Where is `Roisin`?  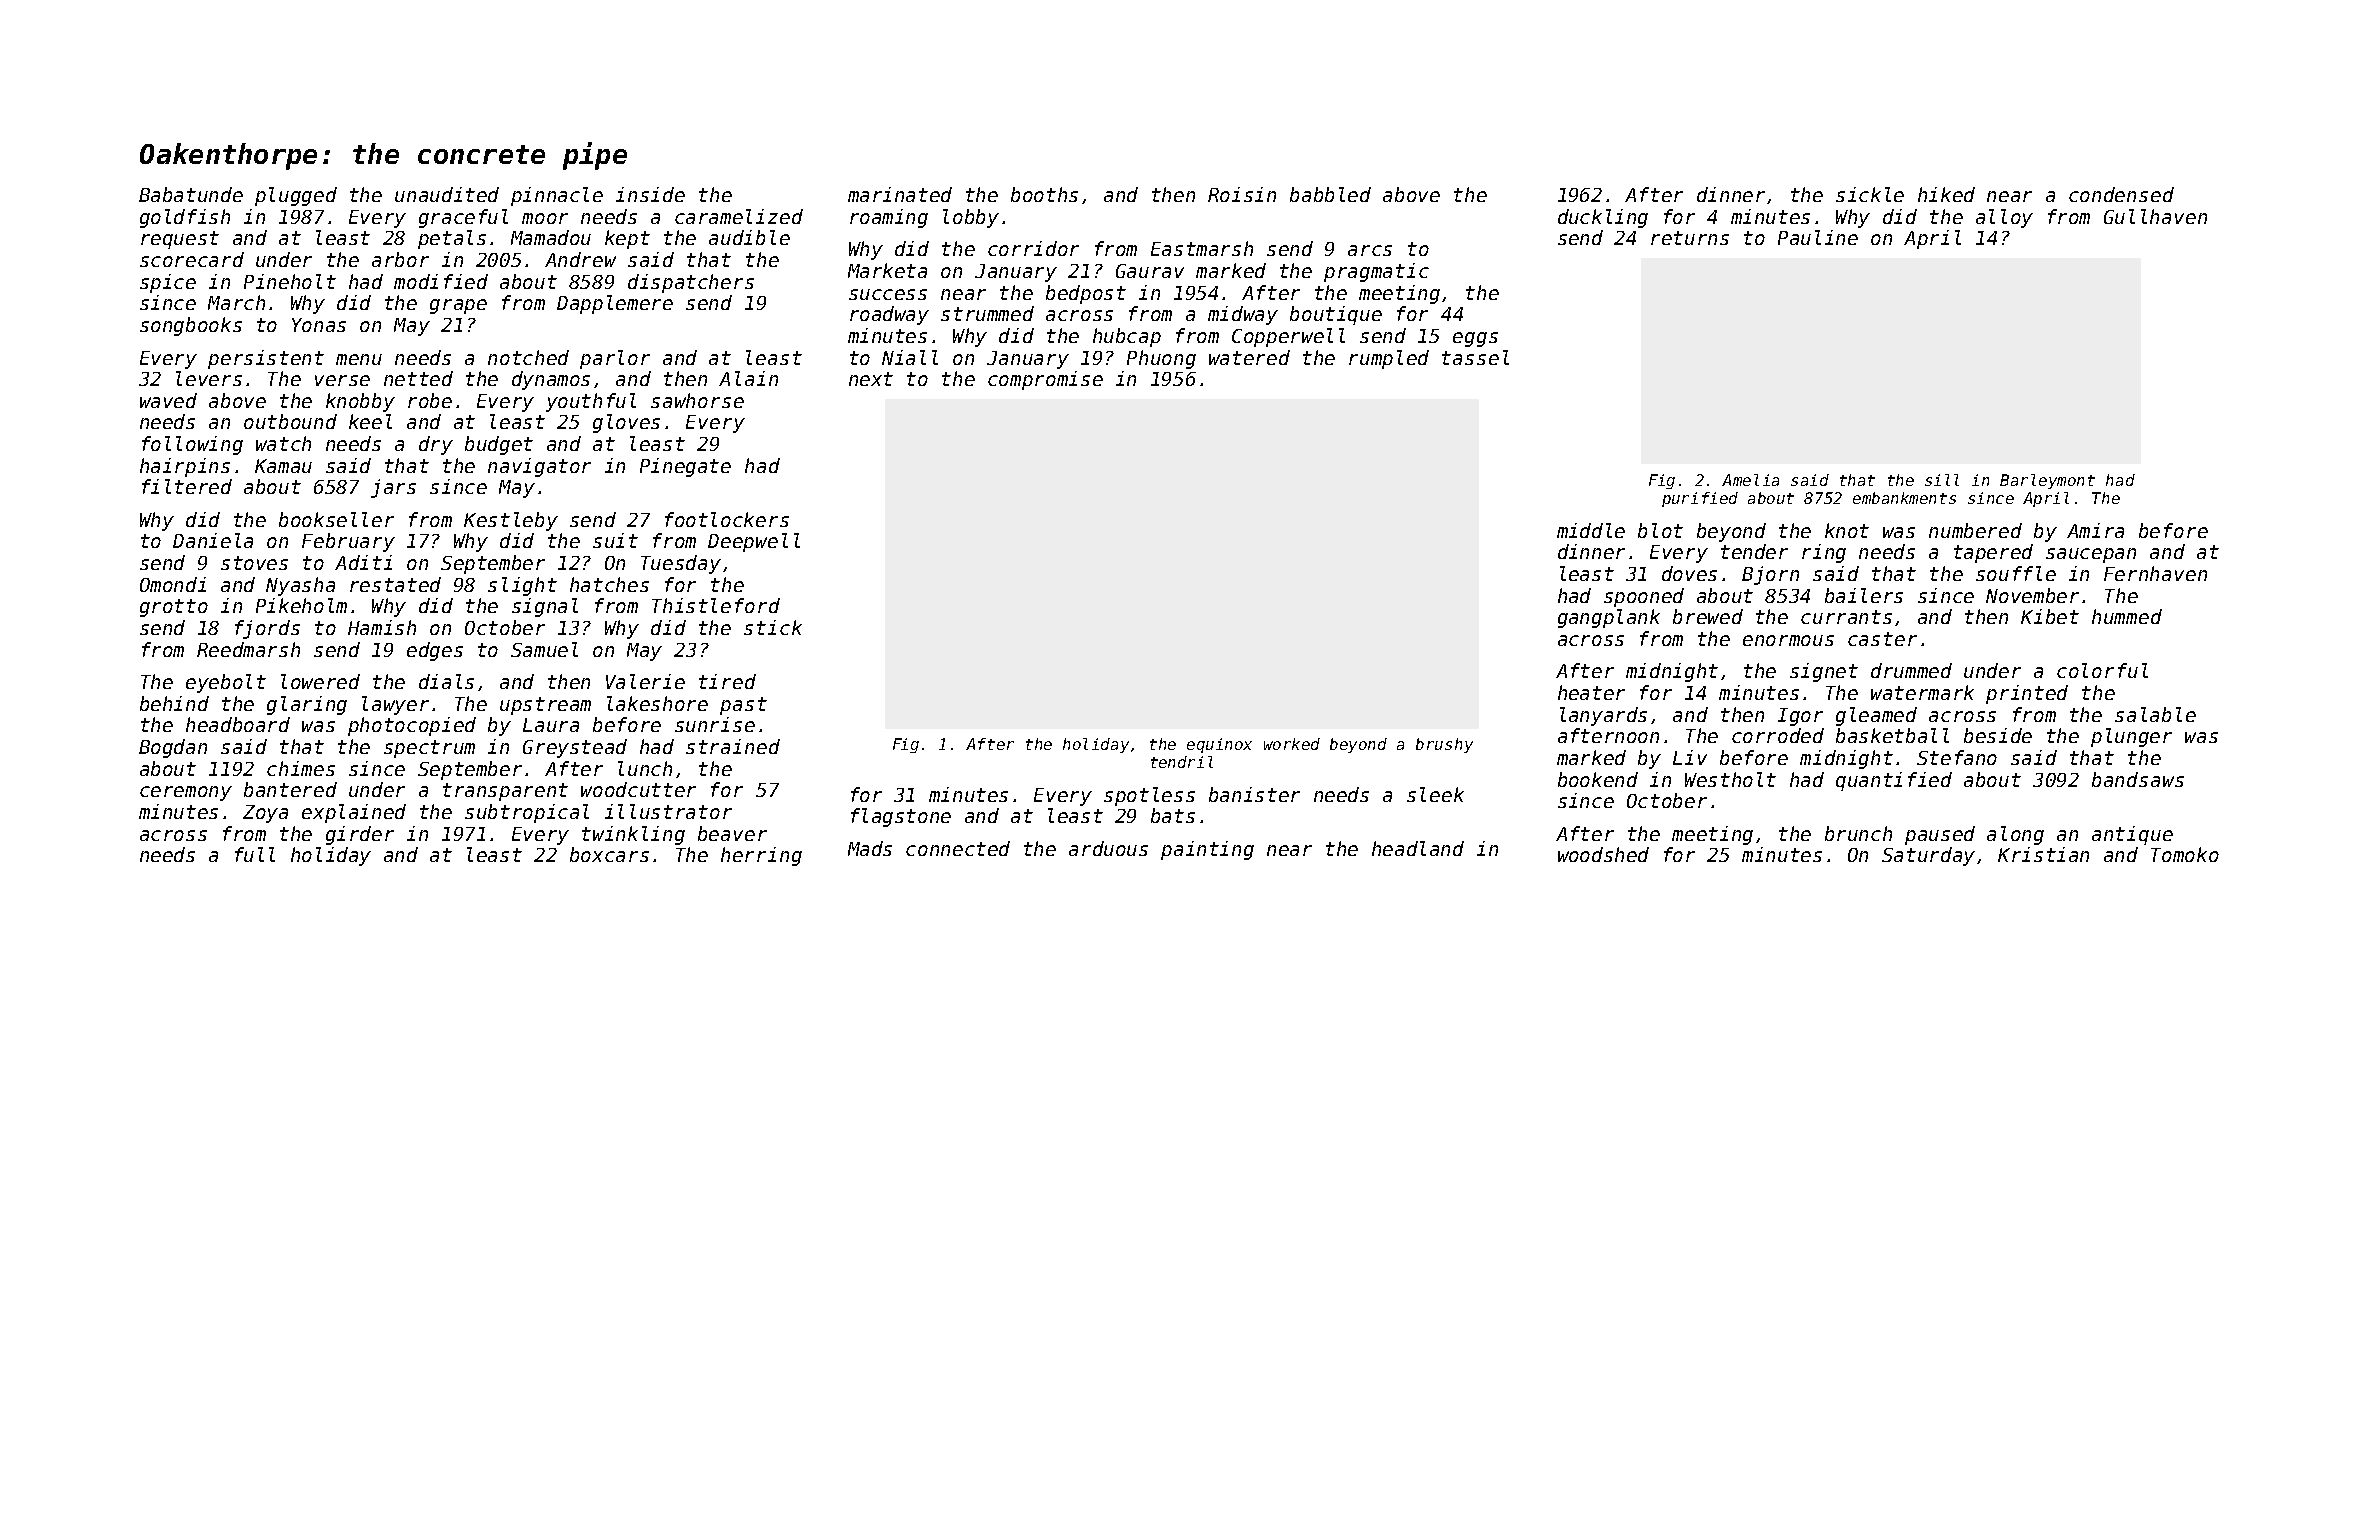
Roisin is located at coordinates (1242, 194).
